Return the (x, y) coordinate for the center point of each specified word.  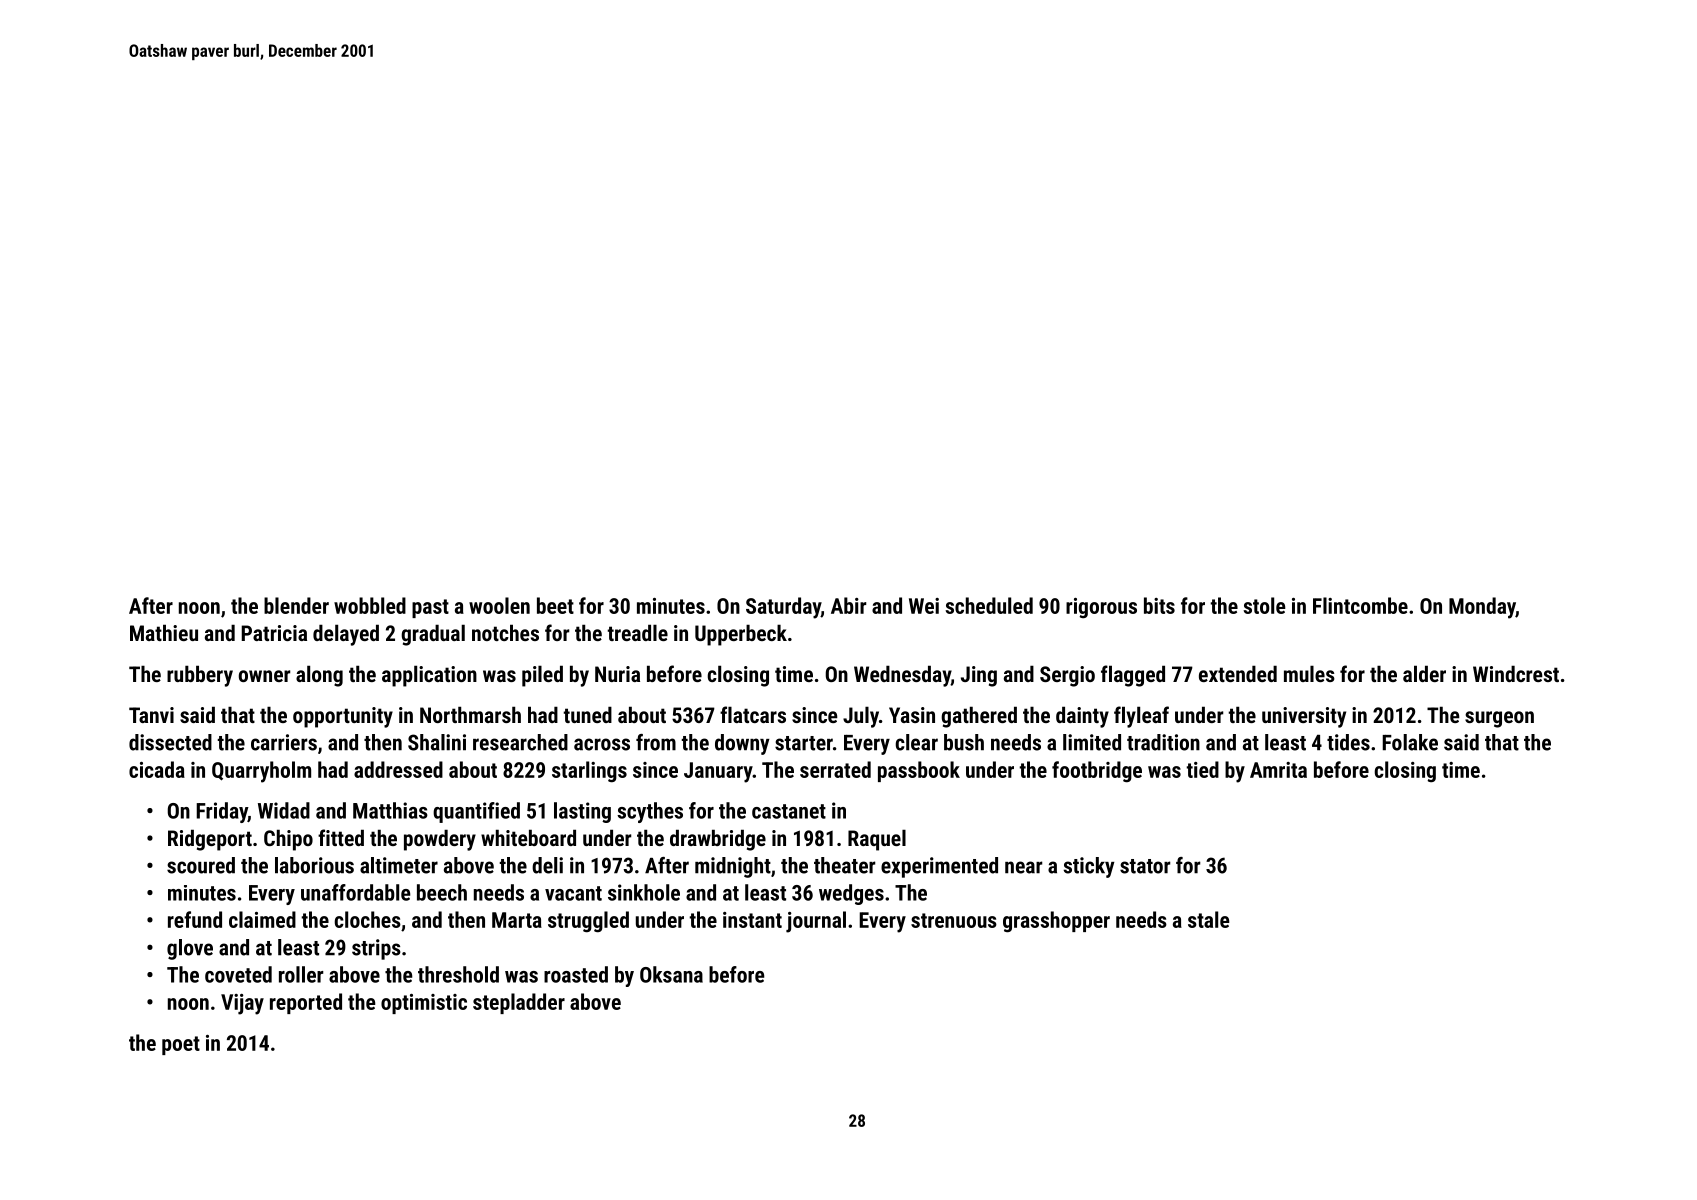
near (1024, 867)
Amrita (1278, 770)
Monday (1482, 608)
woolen (499, 605)
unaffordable (356, 892)
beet (555, 605)
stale (1209, 919)
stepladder (519, 1003)
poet (181, 1045)
